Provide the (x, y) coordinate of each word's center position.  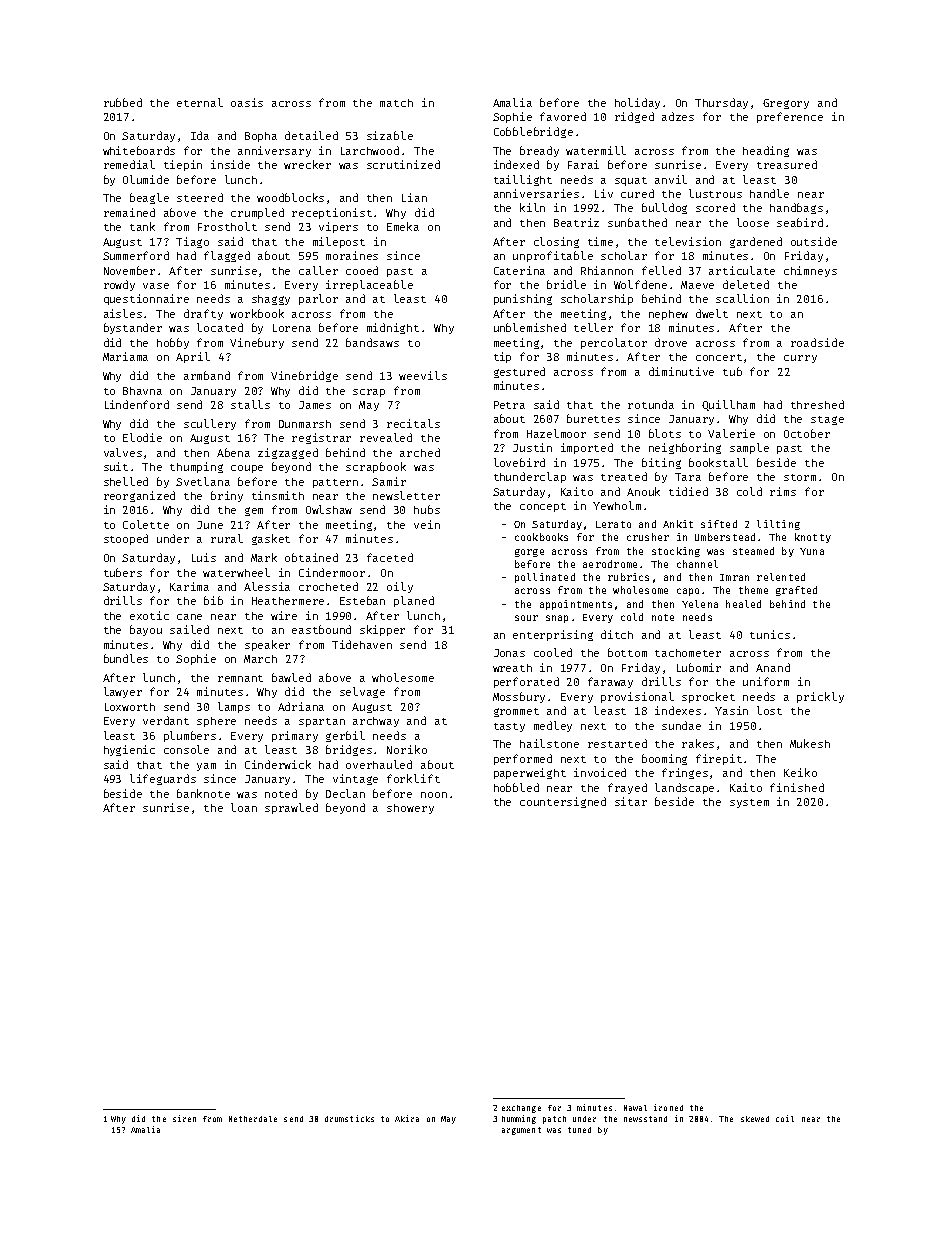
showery (410, 809)
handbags (796, 208)
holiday (637, 103)
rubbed (123, 102)
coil (785, 1118)
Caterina (519, 270)
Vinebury (257, 343)
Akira (407, 1118)
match (396, 103)
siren (184, 1118)
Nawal (635, 1108)
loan (244, 807)
